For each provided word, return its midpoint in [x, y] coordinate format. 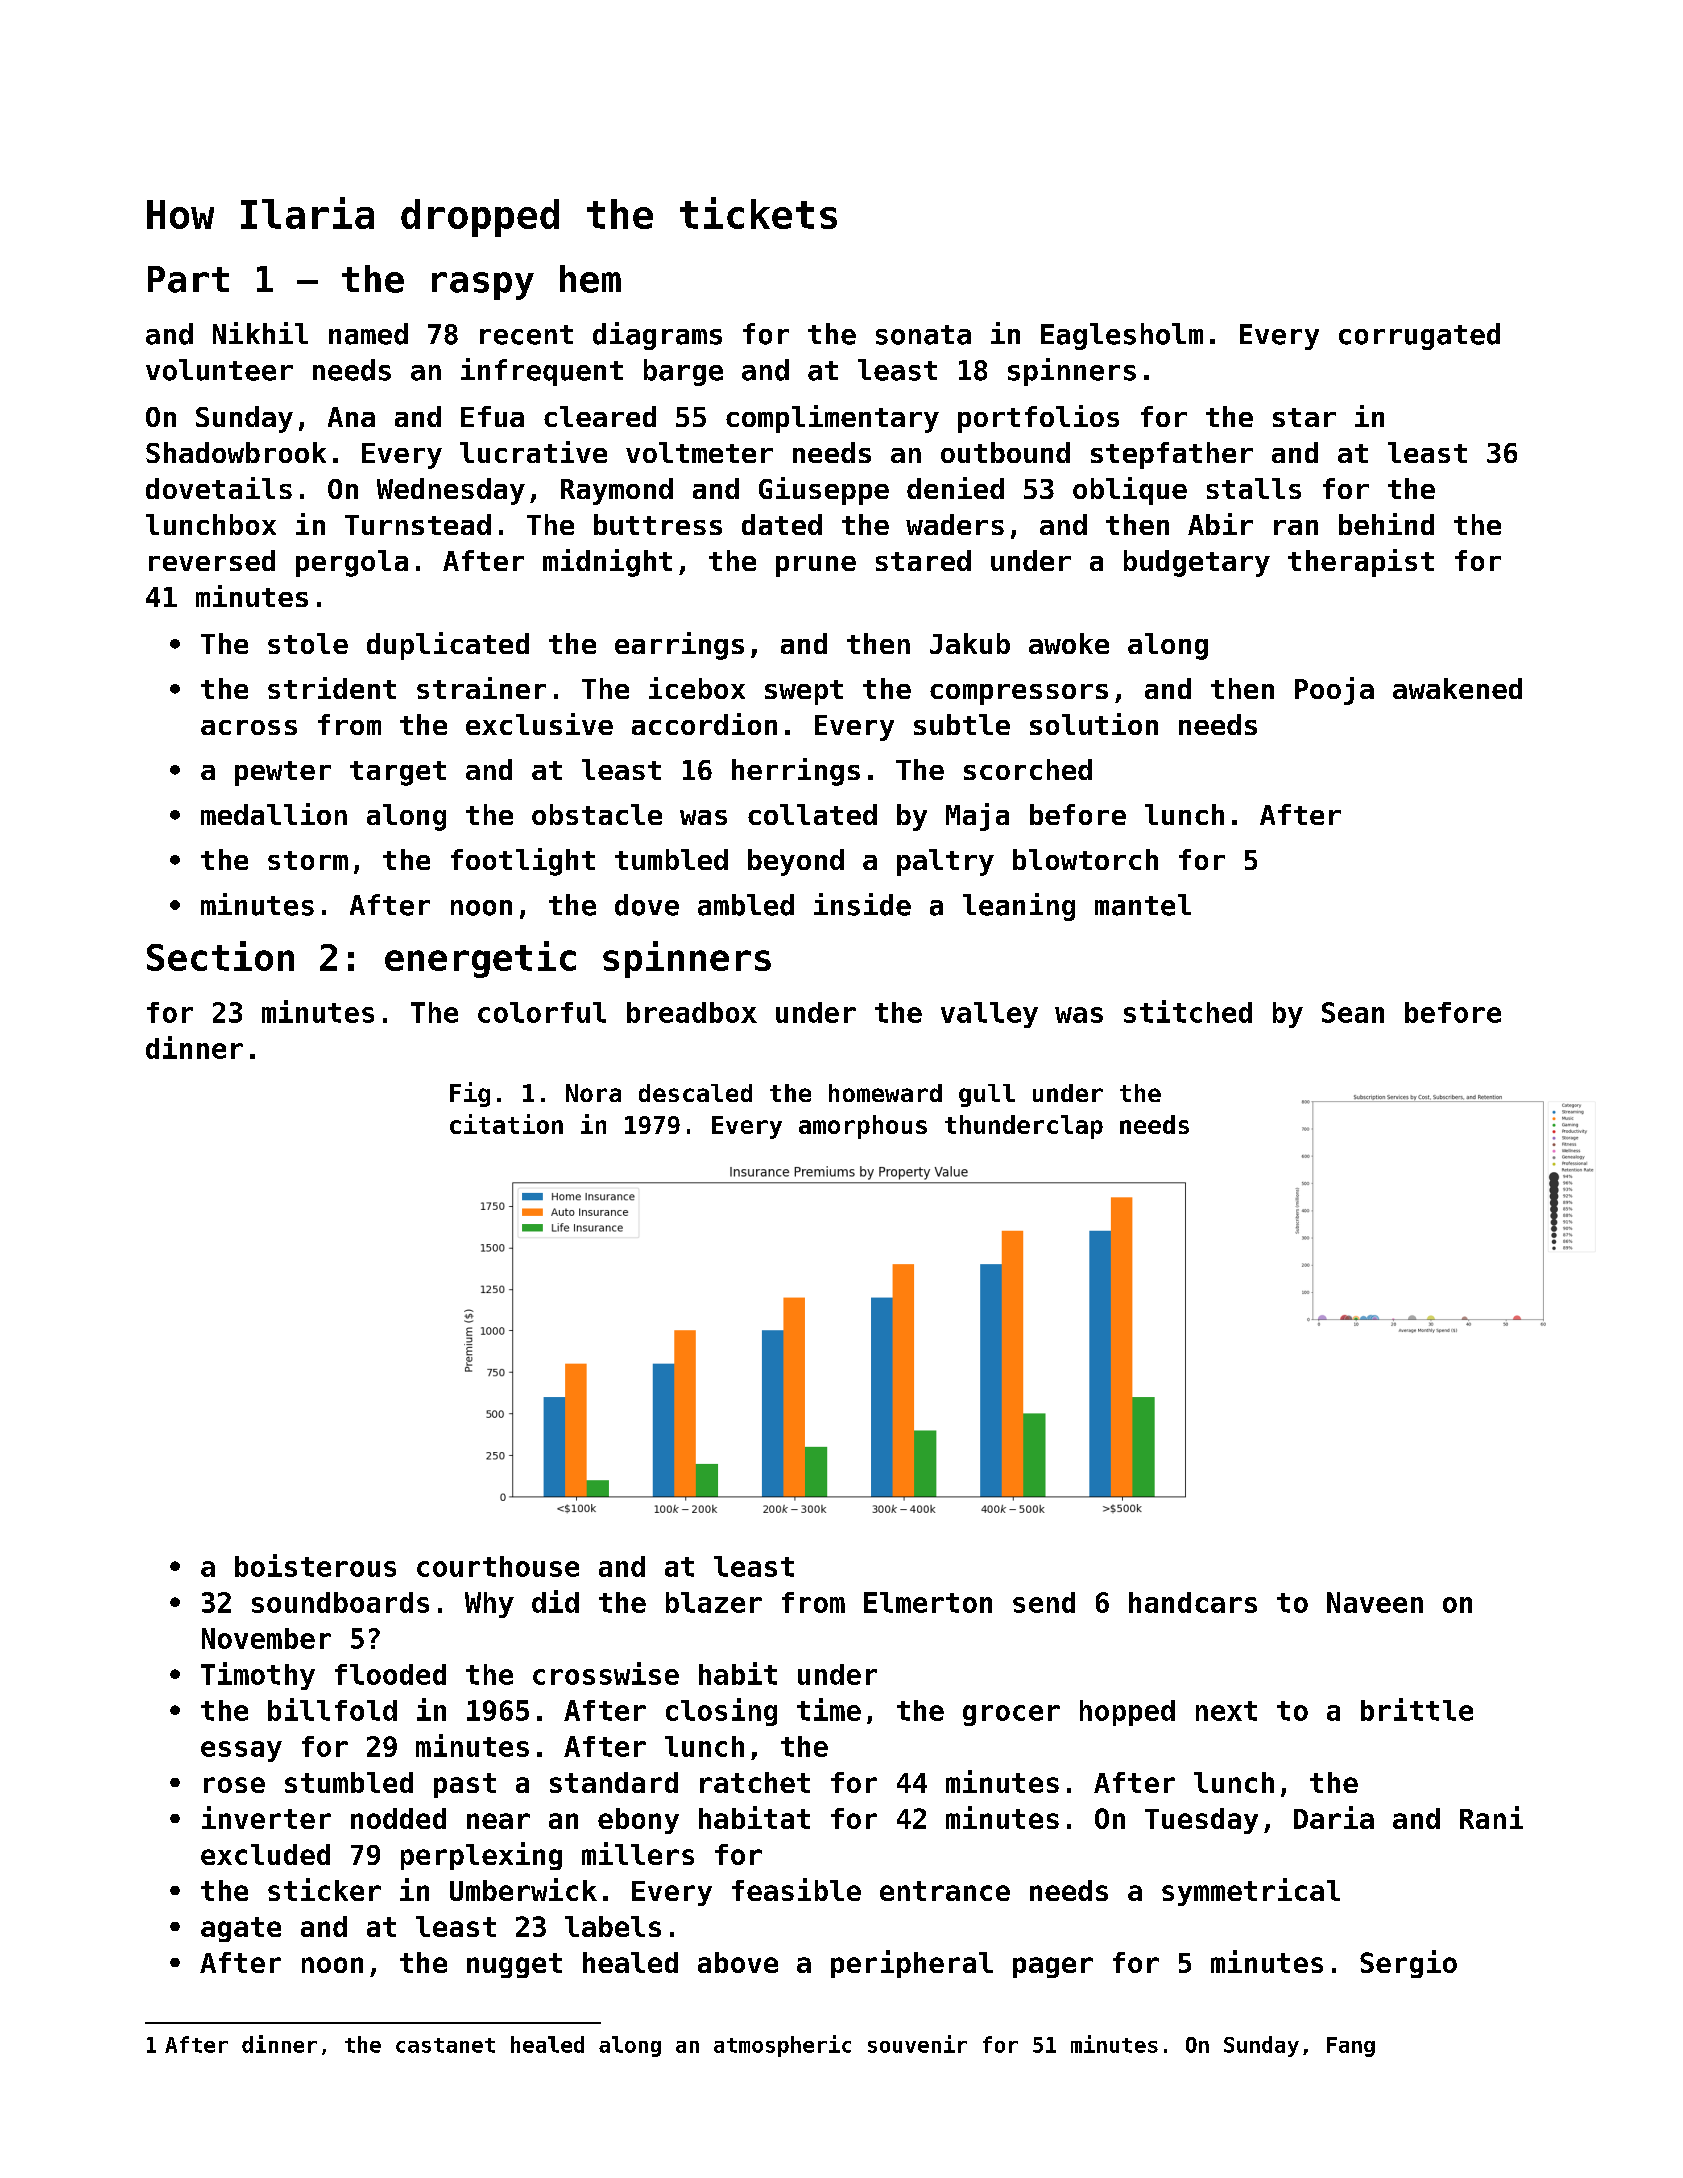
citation [506, 1124]
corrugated [1419, 336]
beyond [796, 862]
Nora [593, 1093]
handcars [1193, 1602]
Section [220, 956]
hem [590, 279]
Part [188, 279]
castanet [445, 2045]
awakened [1457, 688]
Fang [1351, 2047]
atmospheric [782, 2046]
